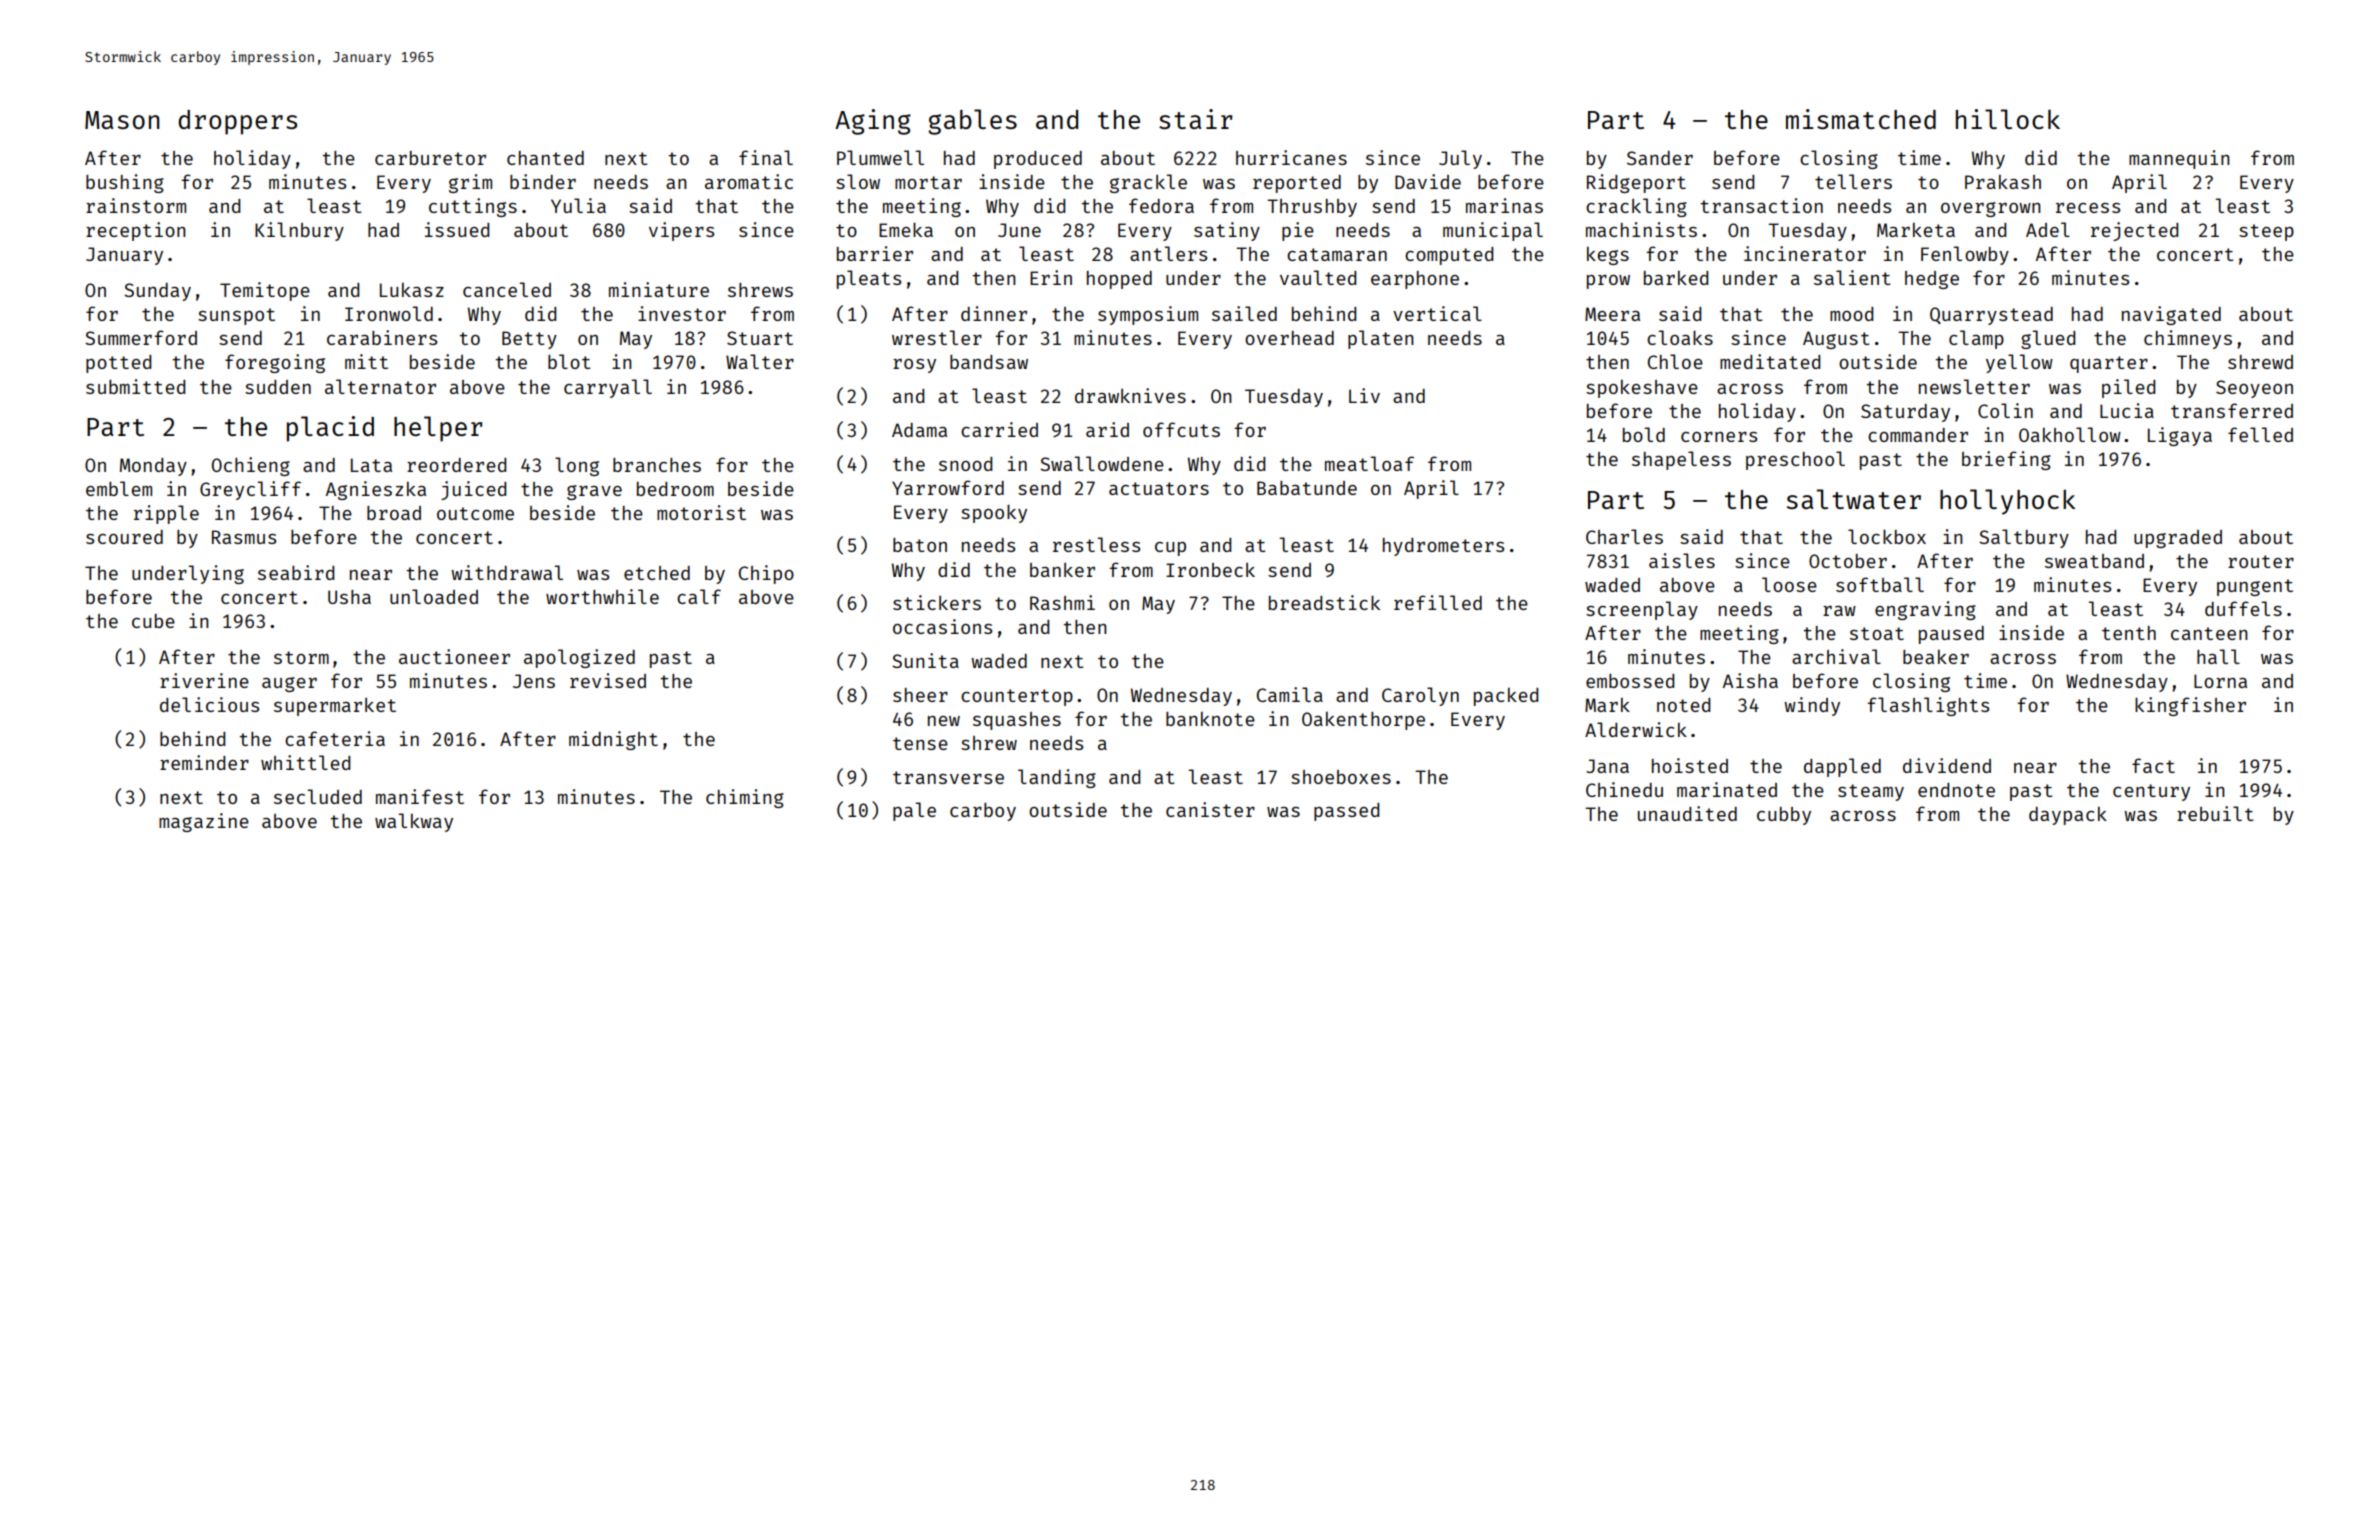 The width and height of the page is (2380, 1540). What do you see at coordinates (1307, 488) in the page?
I see `Babatunde` at bounding box center [1307, 488].
